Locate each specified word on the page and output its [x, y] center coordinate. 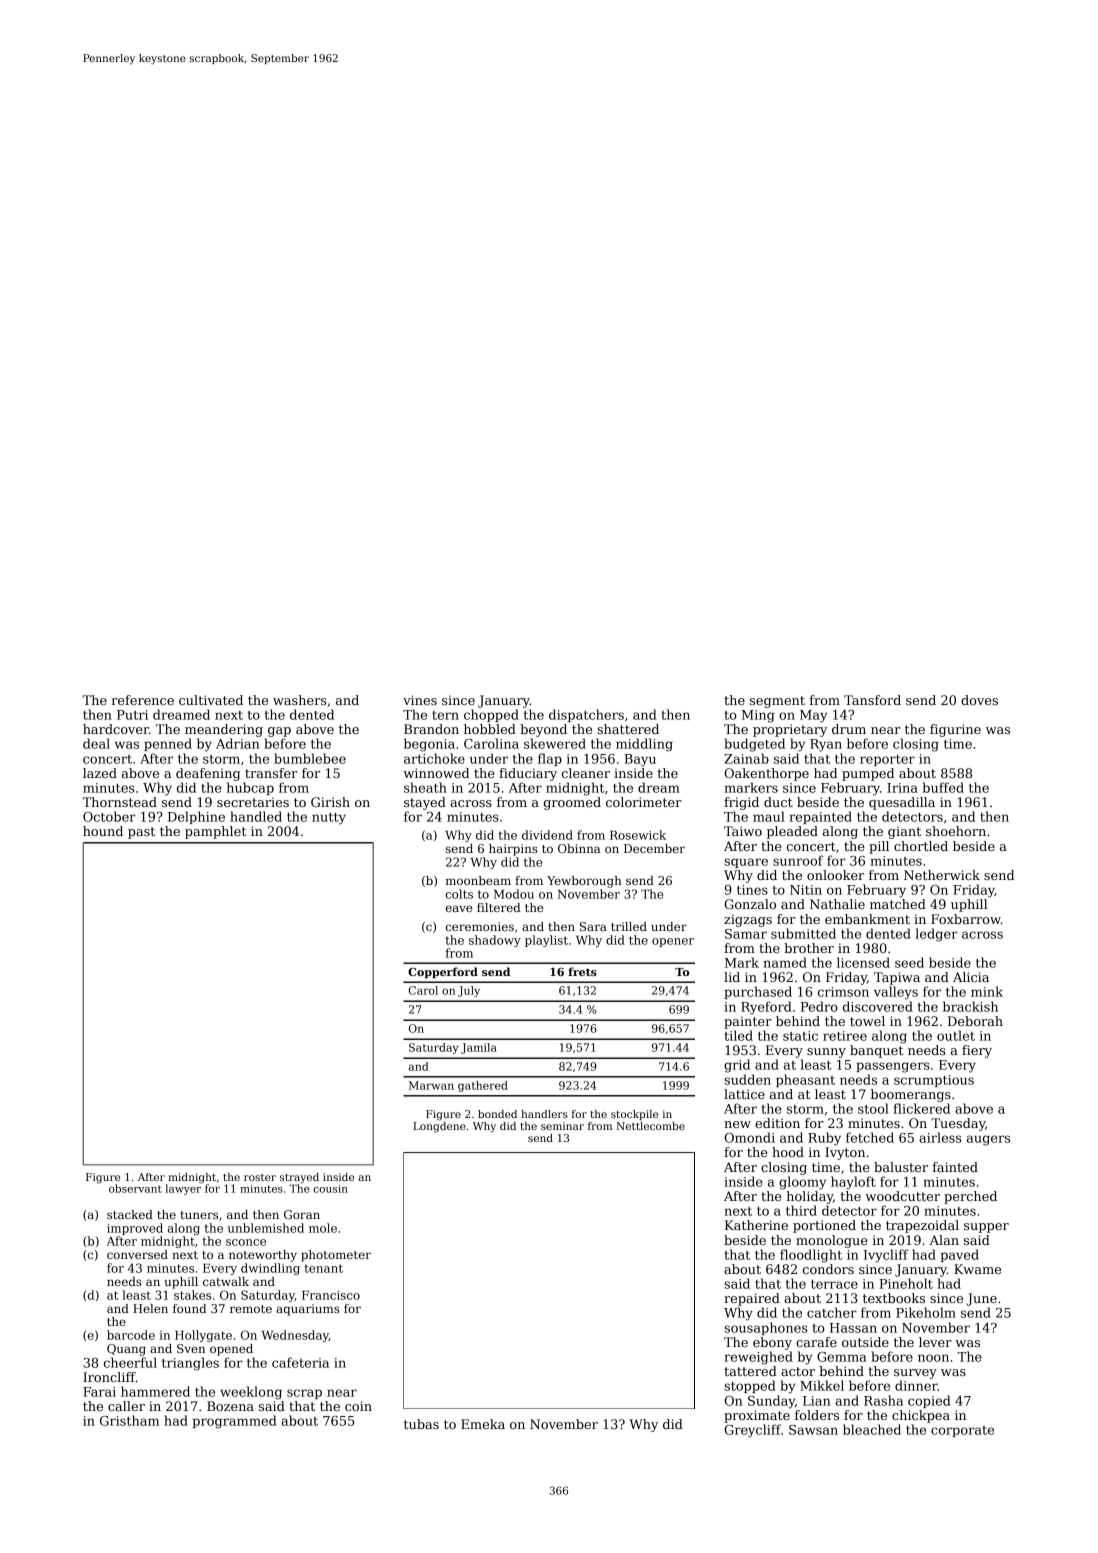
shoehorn [956, 831]
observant [135, 1188]
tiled [738, 1035]
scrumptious [934, 1081]
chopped [491, 715]
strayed [299, 1178]
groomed [572, 803]
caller [126, 1406]
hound [103, 831]
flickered [921, 1108]
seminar [562, 1126]
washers [300, 700]
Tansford [872, 700]
